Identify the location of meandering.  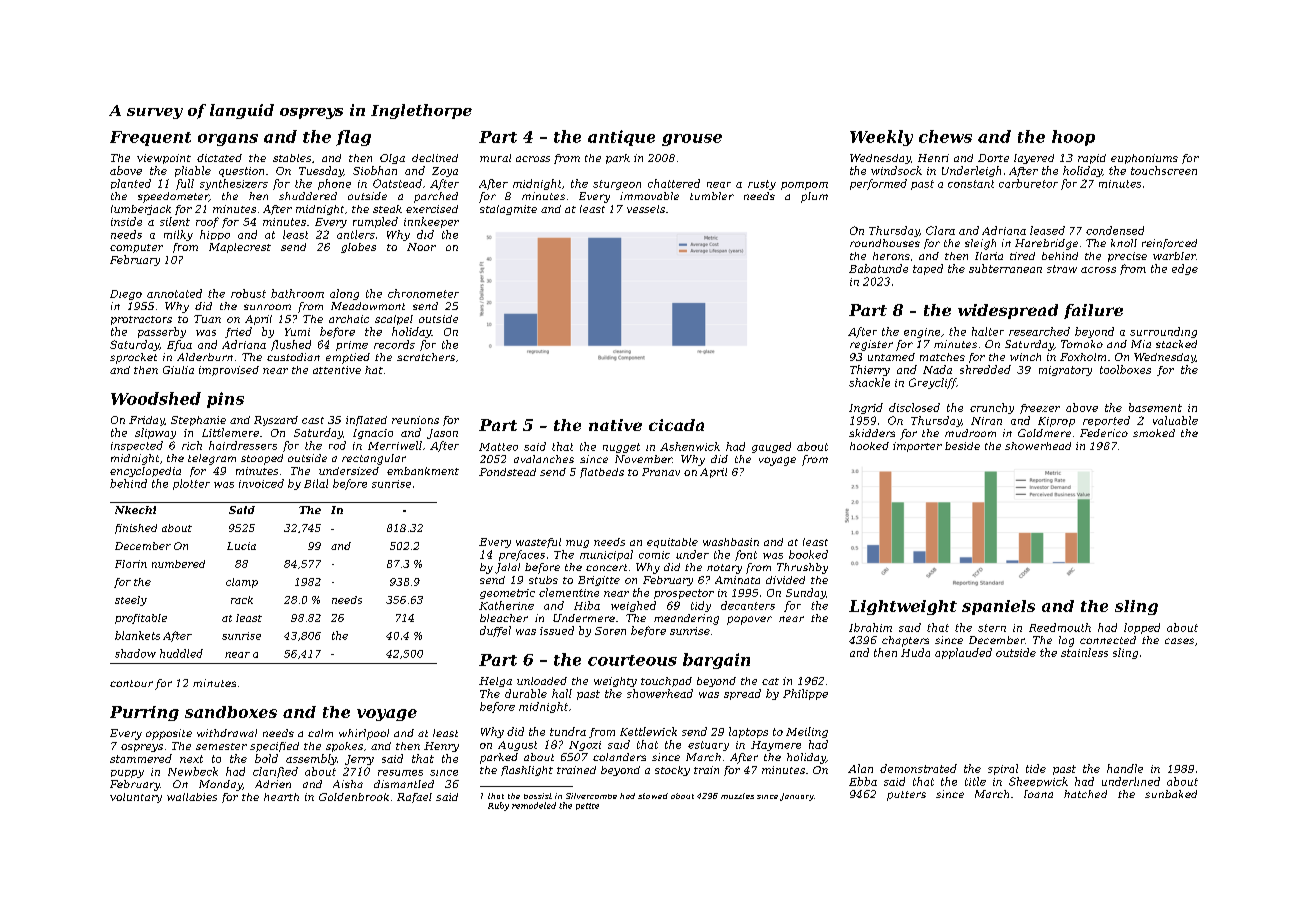
(686, 619).
